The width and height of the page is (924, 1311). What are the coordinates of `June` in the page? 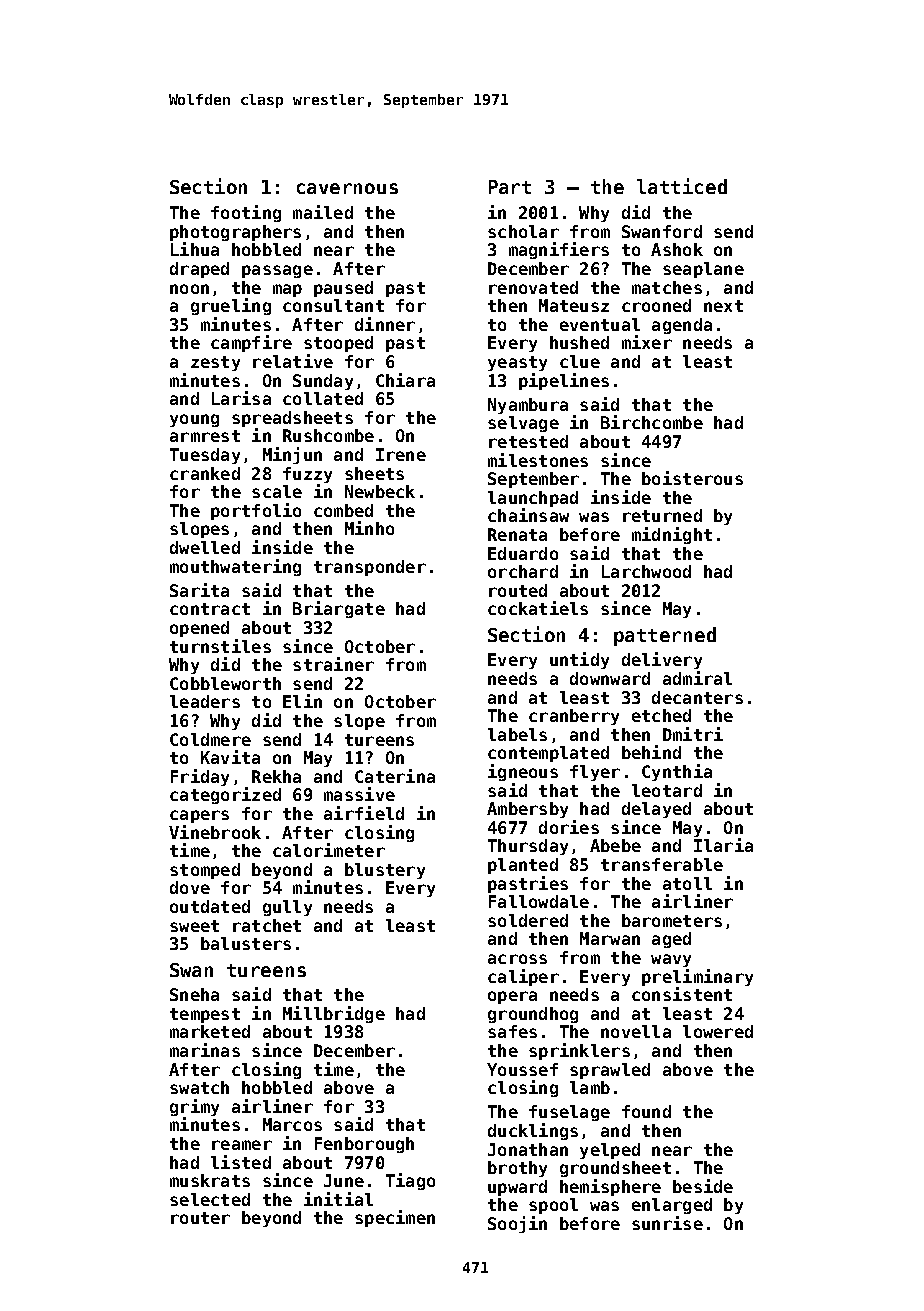 It's located at (344, 1180).
